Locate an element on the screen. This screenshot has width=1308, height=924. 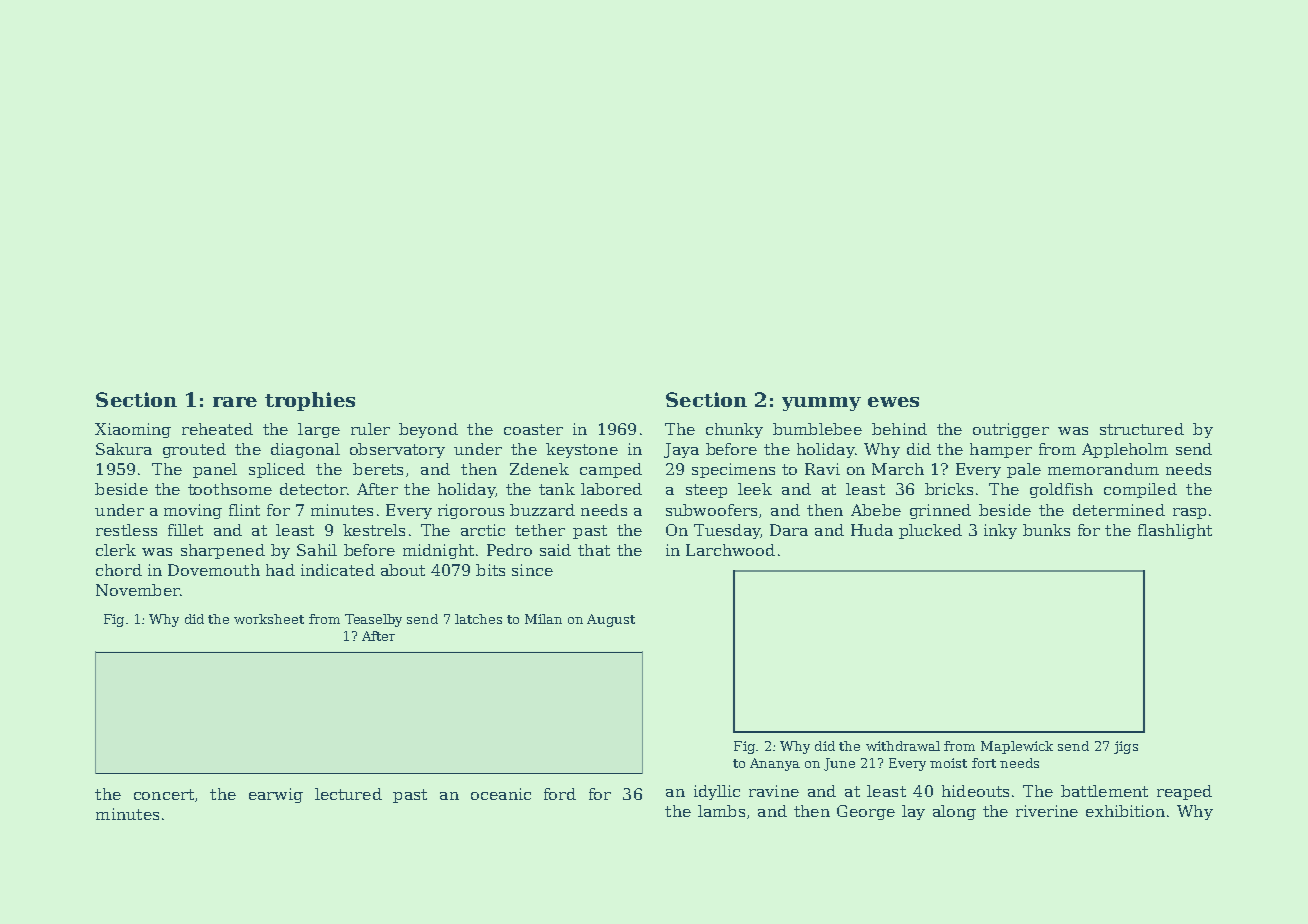
ruler is located at coordinates (370, 429).
